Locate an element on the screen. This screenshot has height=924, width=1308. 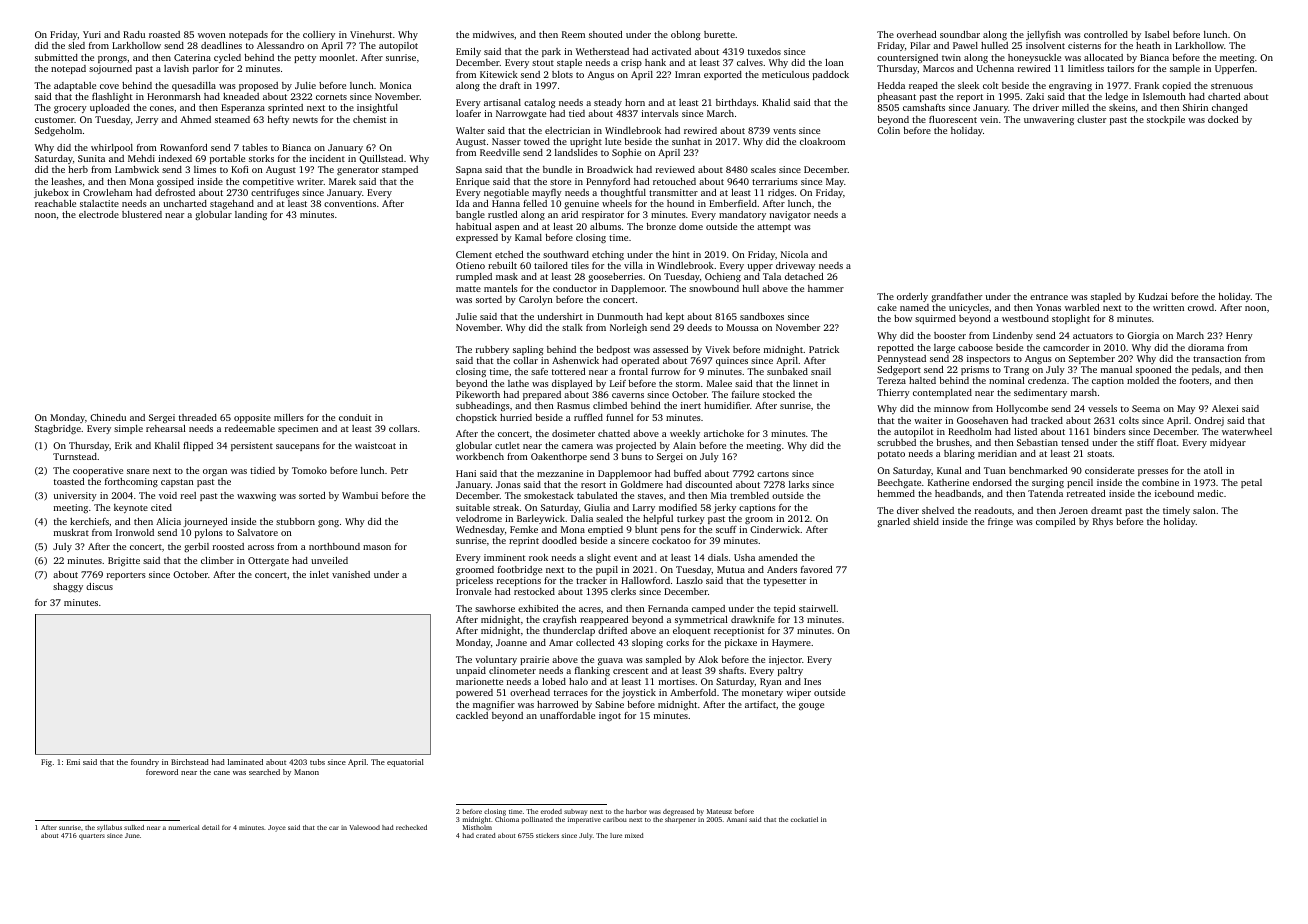
shouted is located at coordinates (605, 34).
